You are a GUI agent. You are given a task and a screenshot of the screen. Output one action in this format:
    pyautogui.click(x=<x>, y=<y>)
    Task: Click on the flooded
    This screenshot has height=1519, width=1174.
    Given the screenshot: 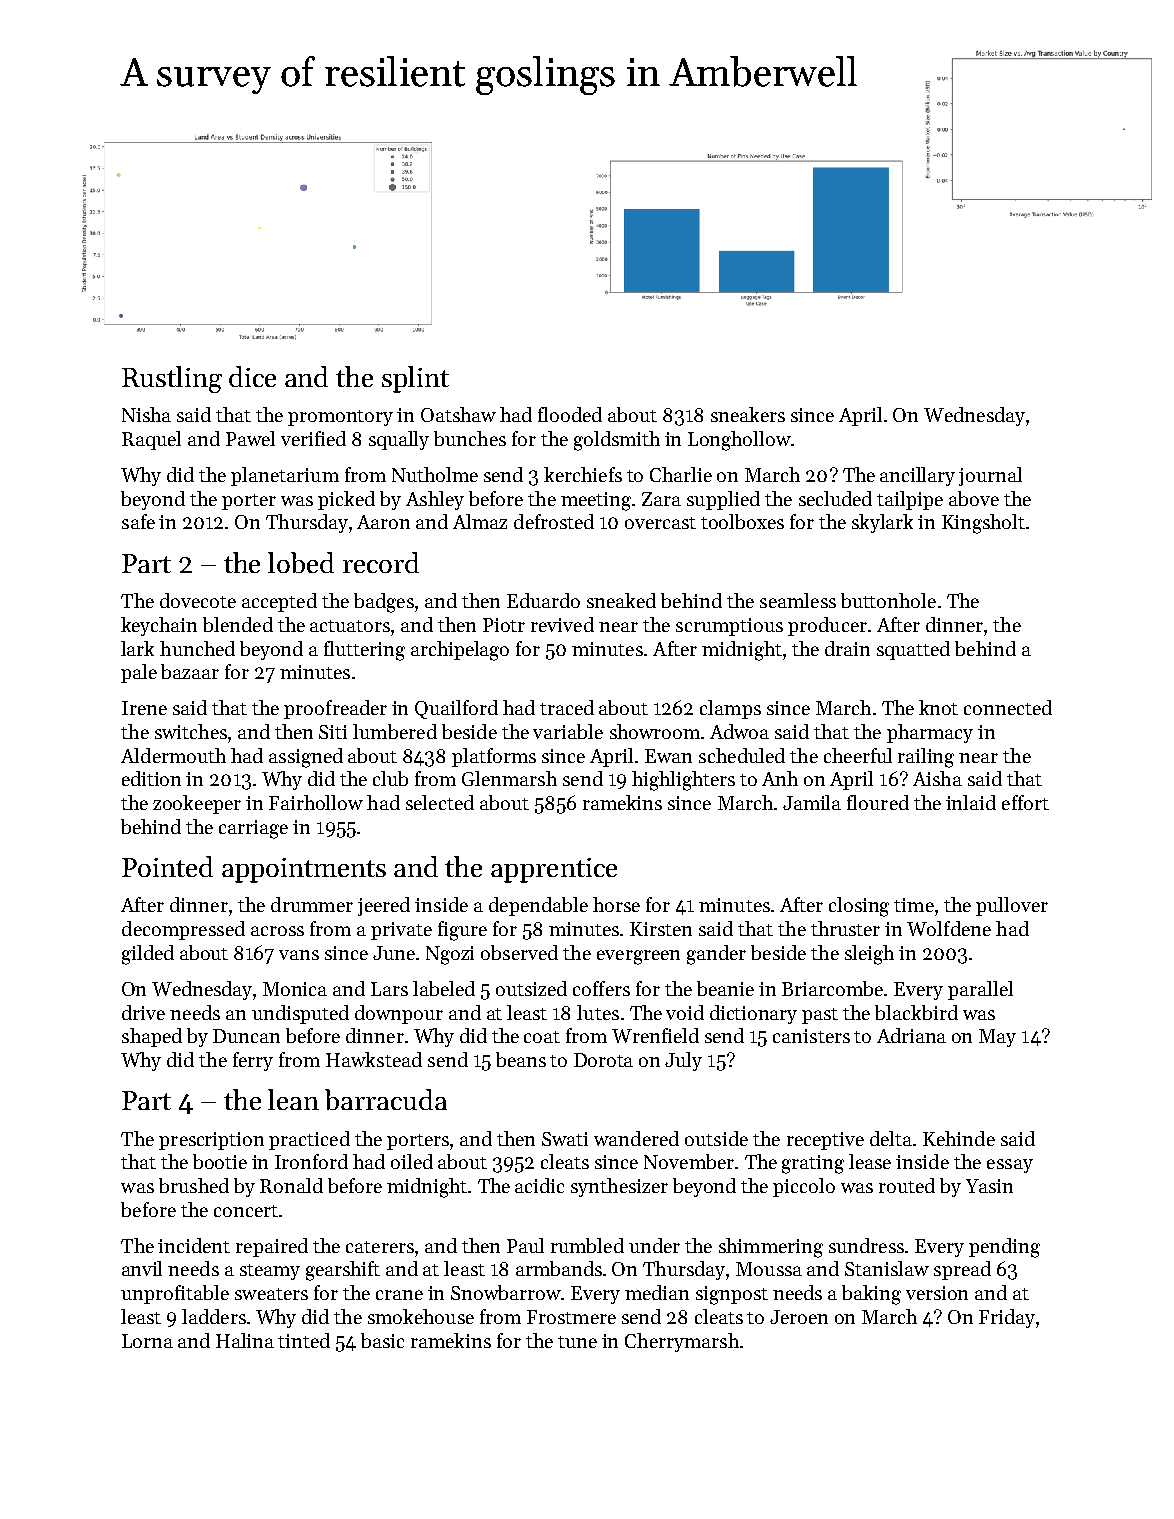 What is the action you would take?
    pyautogui.click(x=570, y=414)
